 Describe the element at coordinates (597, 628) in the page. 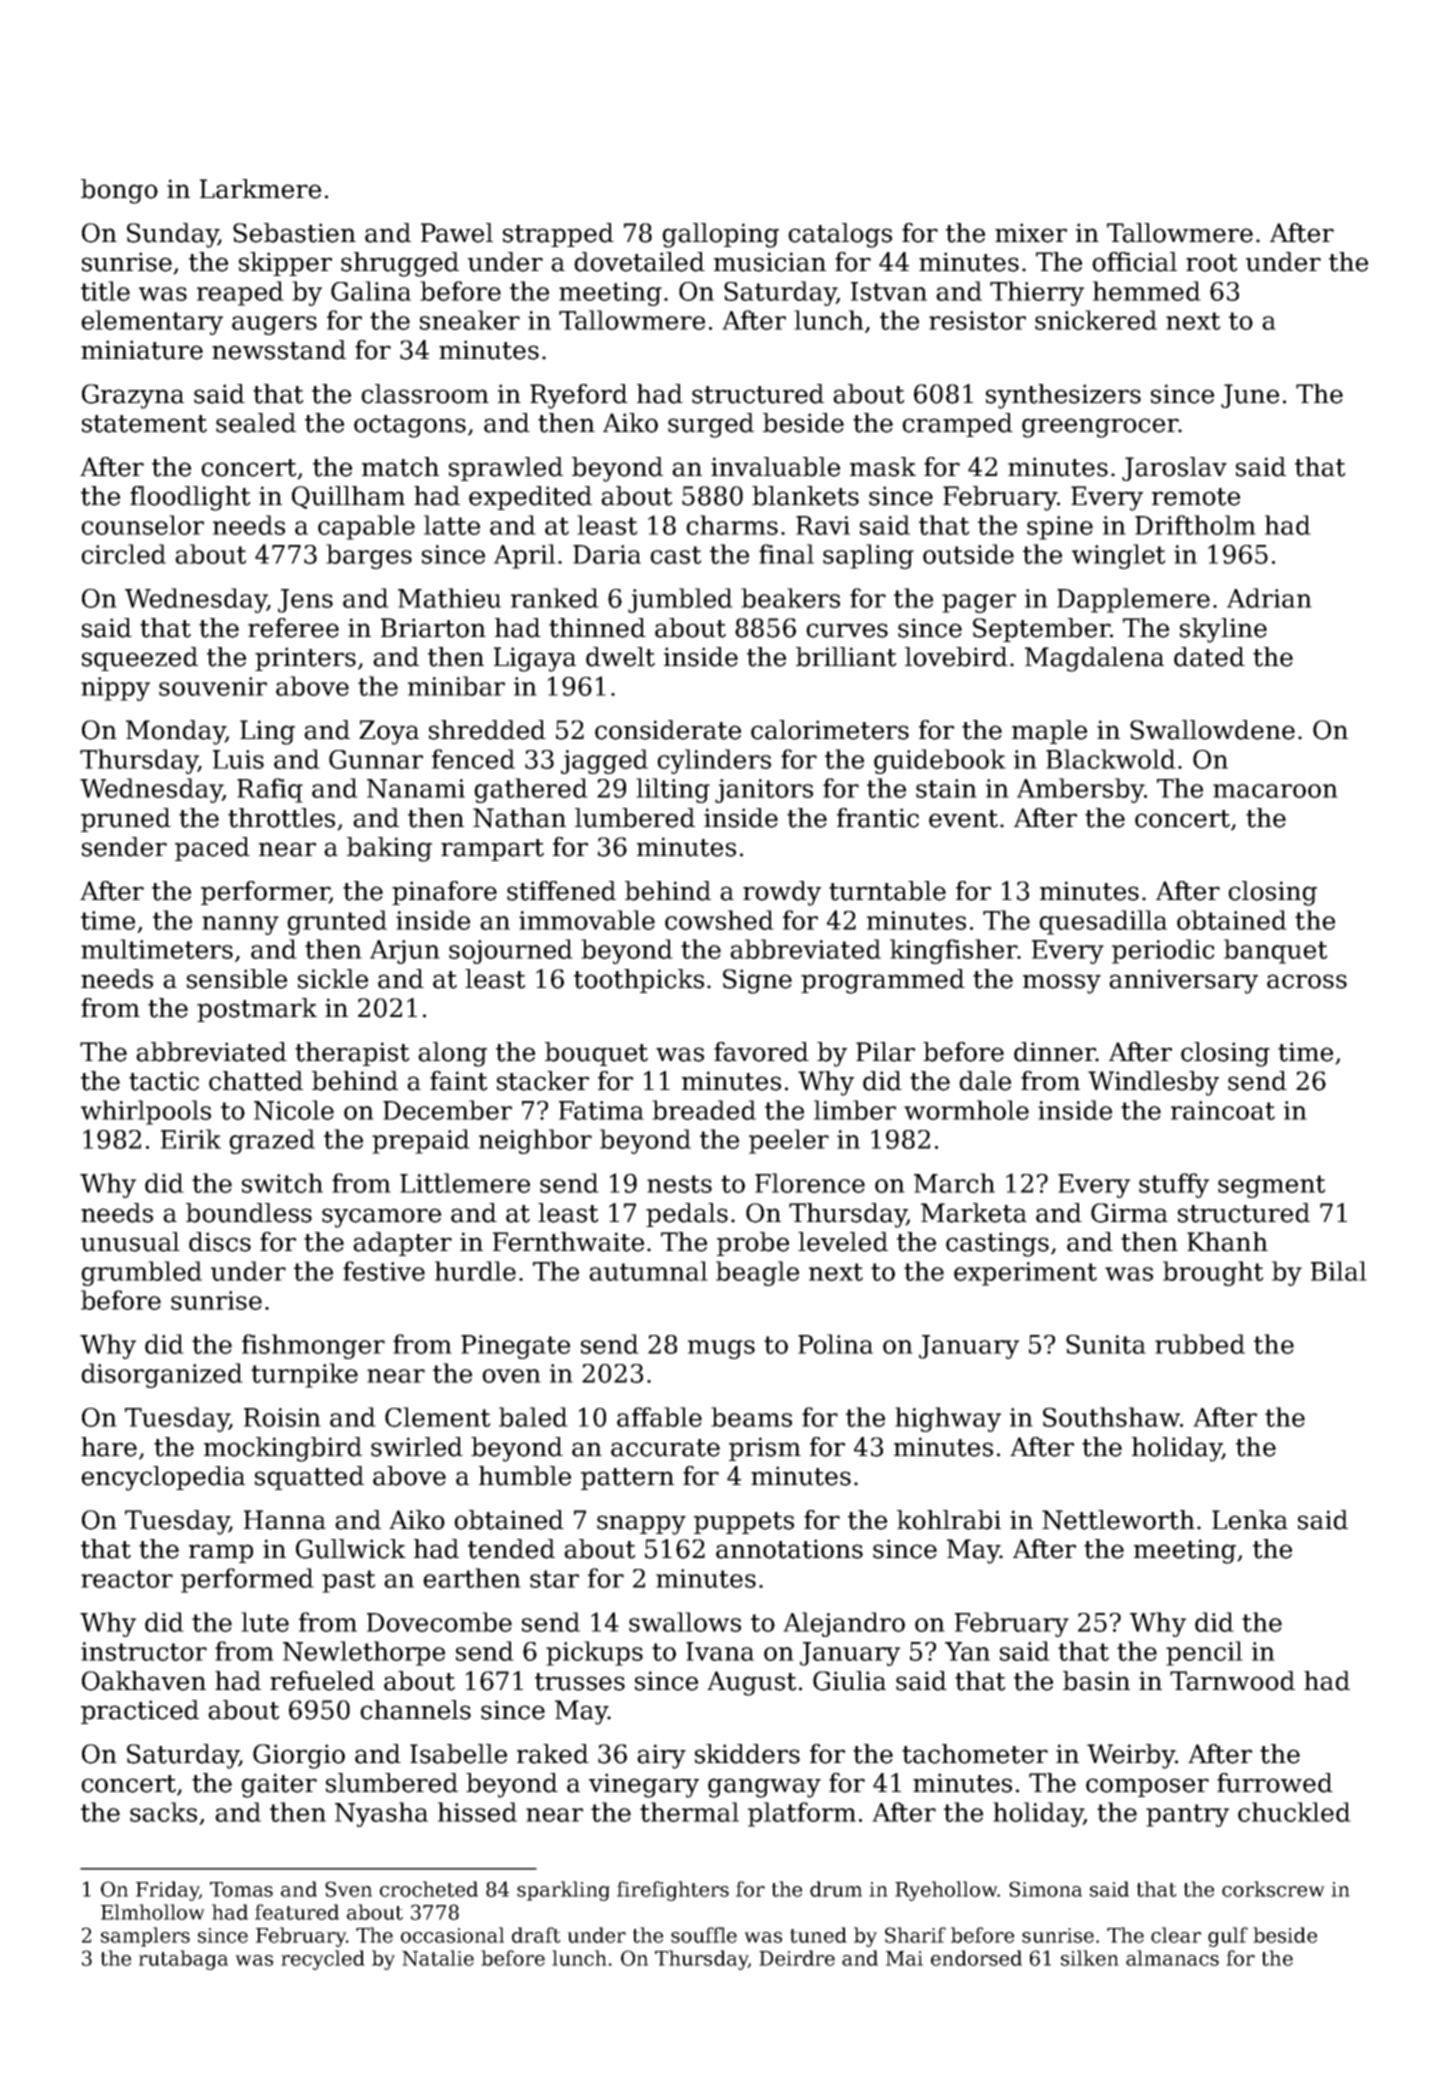

I see `thinned` at that location.
